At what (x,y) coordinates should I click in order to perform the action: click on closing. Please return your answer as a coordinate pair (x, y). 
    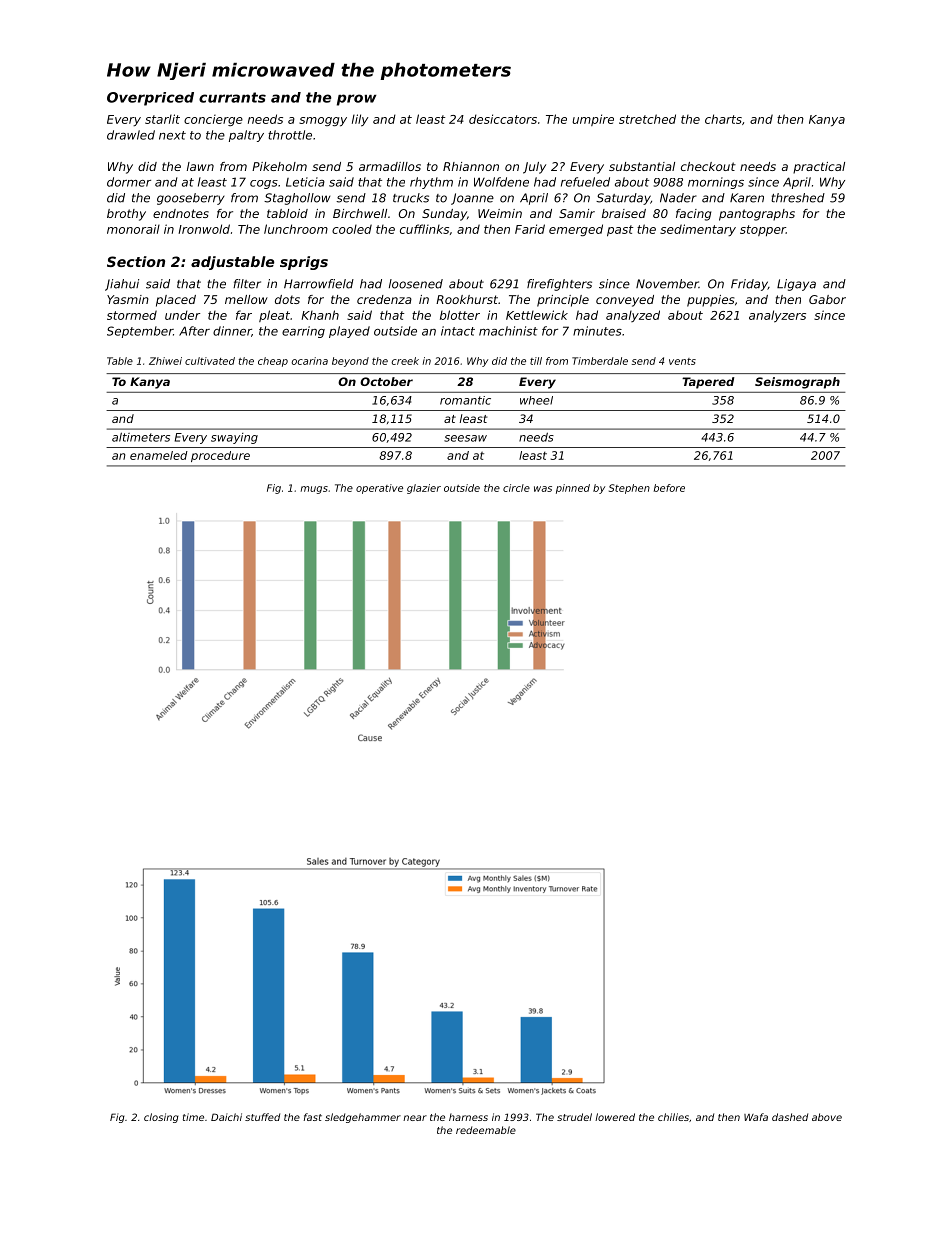
    Looking at the image, I should click on (161, 1118).
